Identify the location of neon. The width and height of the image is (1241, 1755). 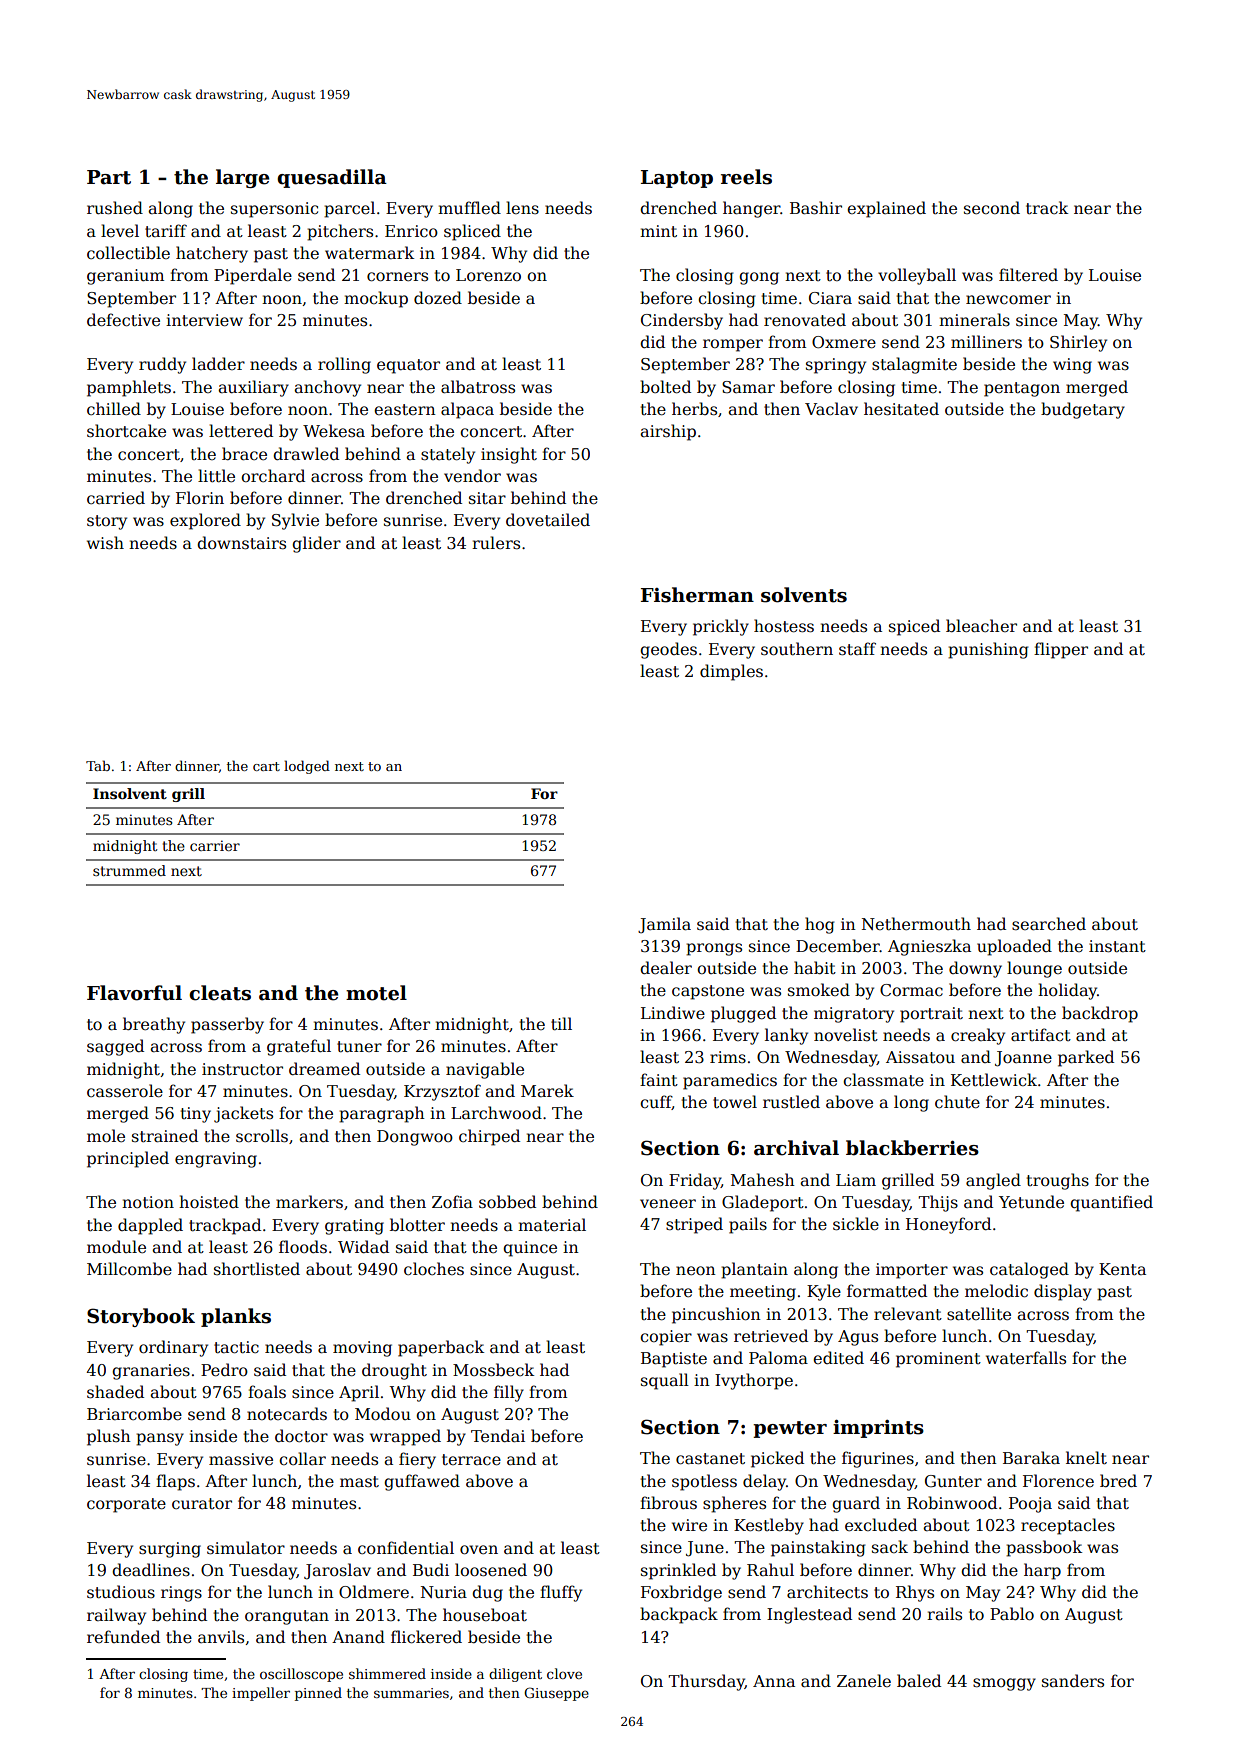
(696, 1271).
